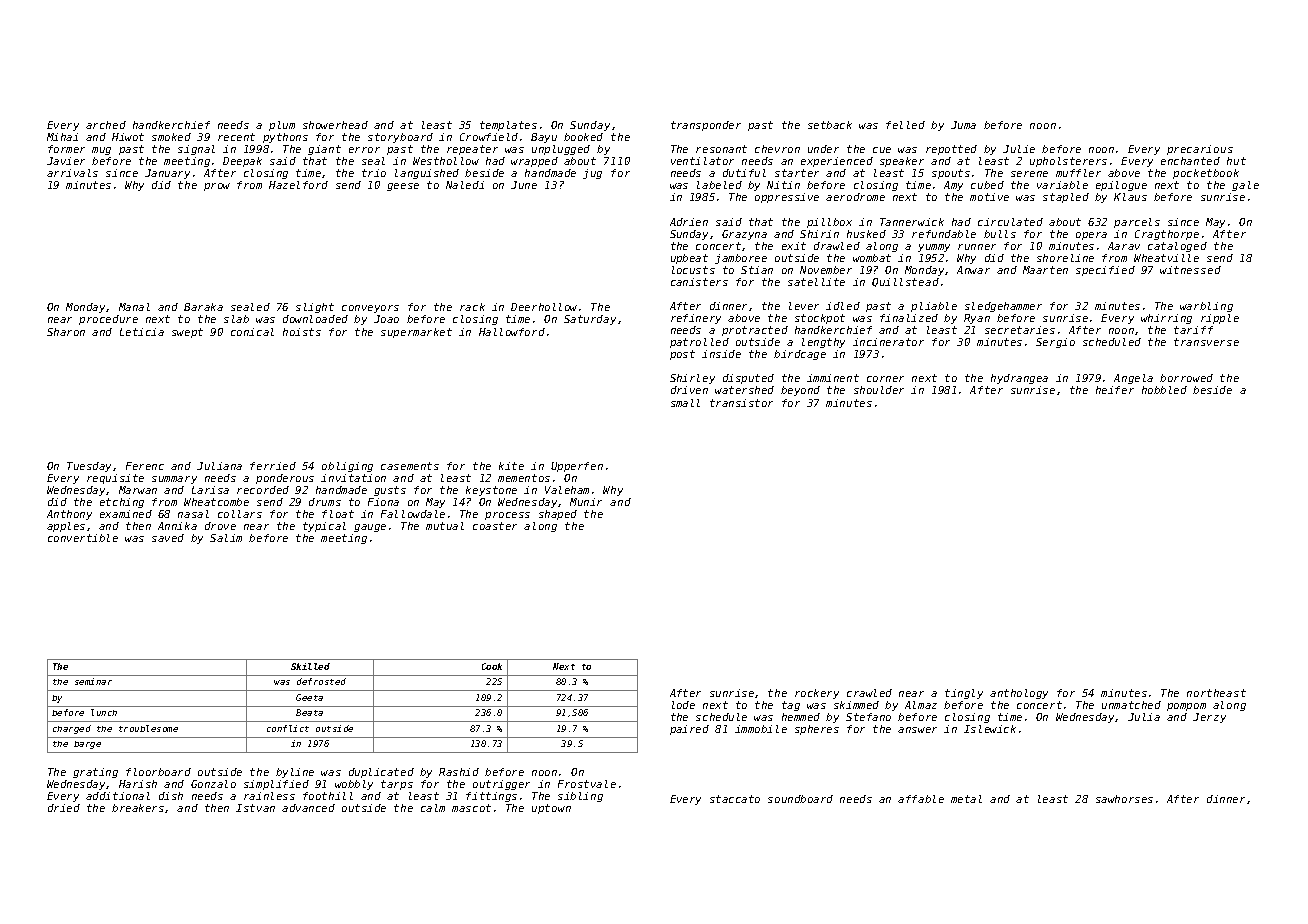  What do you see at coordinates (879, 390) in the page?
I see `shoulder` at bounding box center [879, 390].
